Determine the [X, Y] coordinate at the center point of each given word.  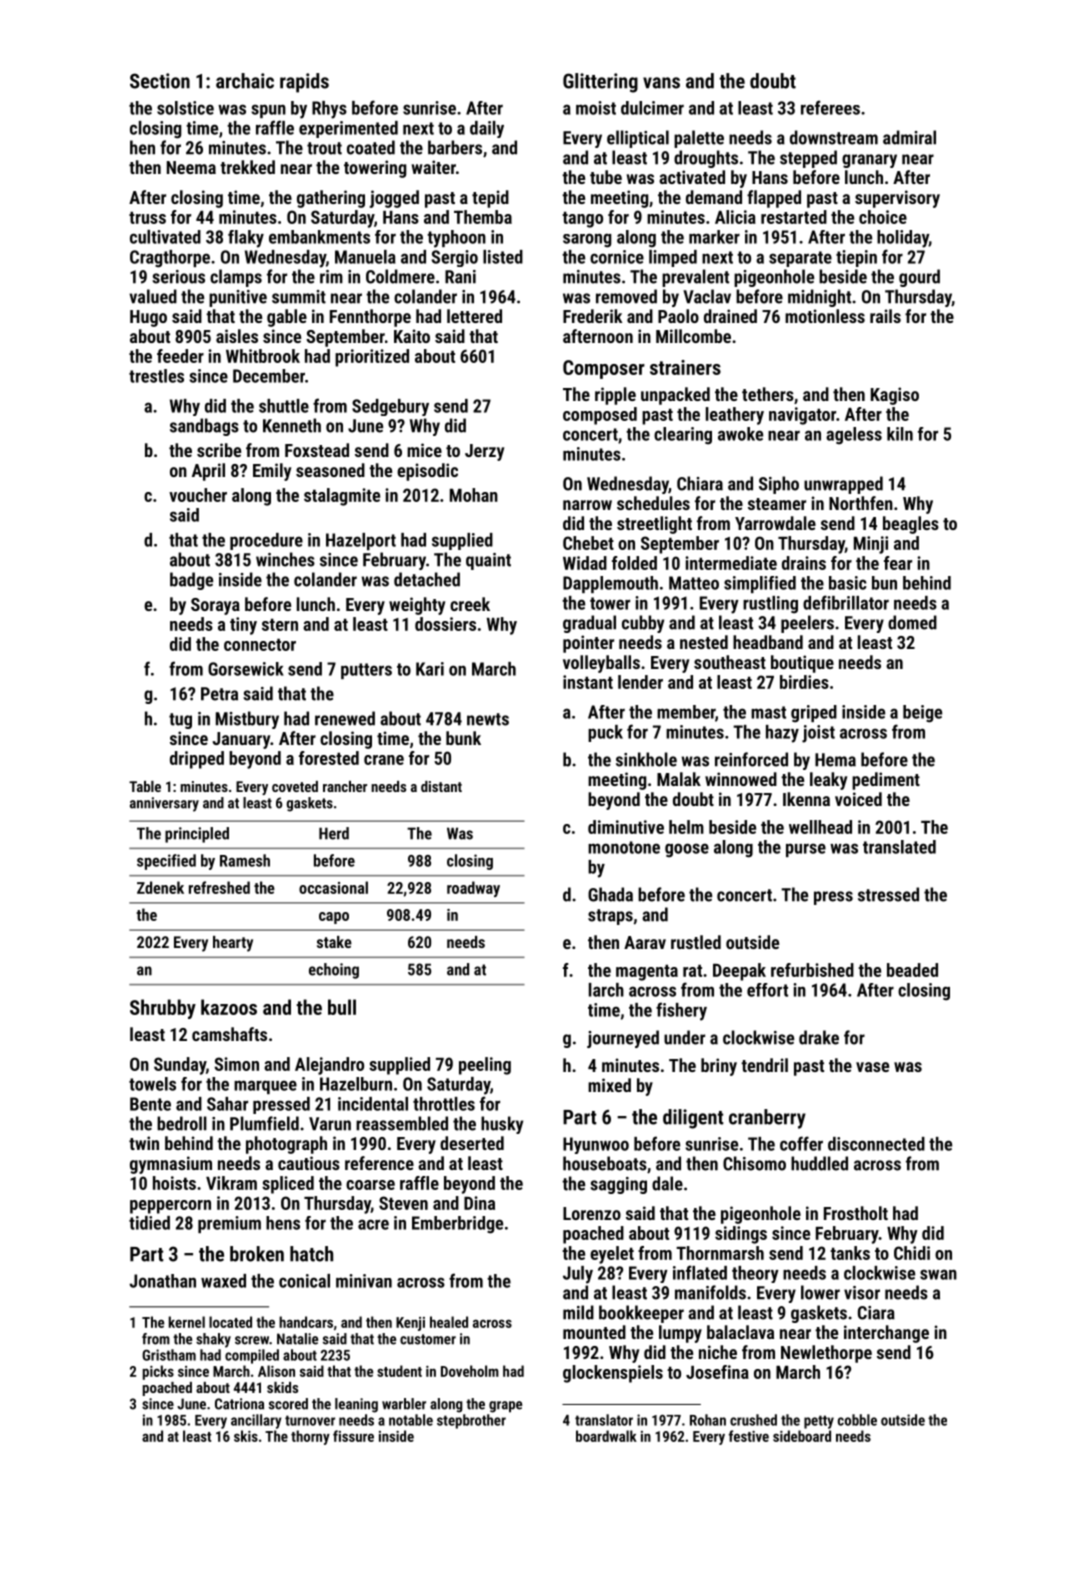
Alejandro [329, 1066]
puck [605, 733]
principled [197, 835]
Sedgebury [390, 407]
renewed [345, 718]
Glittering [600, 83]
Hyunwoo [596, 1145]
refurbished [812, 970]
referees [830, 107]
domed [912, 622]
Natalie [297, 1339]
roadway [473, 889]
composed [600, 416]
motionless [825, 316]
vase [872, 1067]
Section [160, 81]
